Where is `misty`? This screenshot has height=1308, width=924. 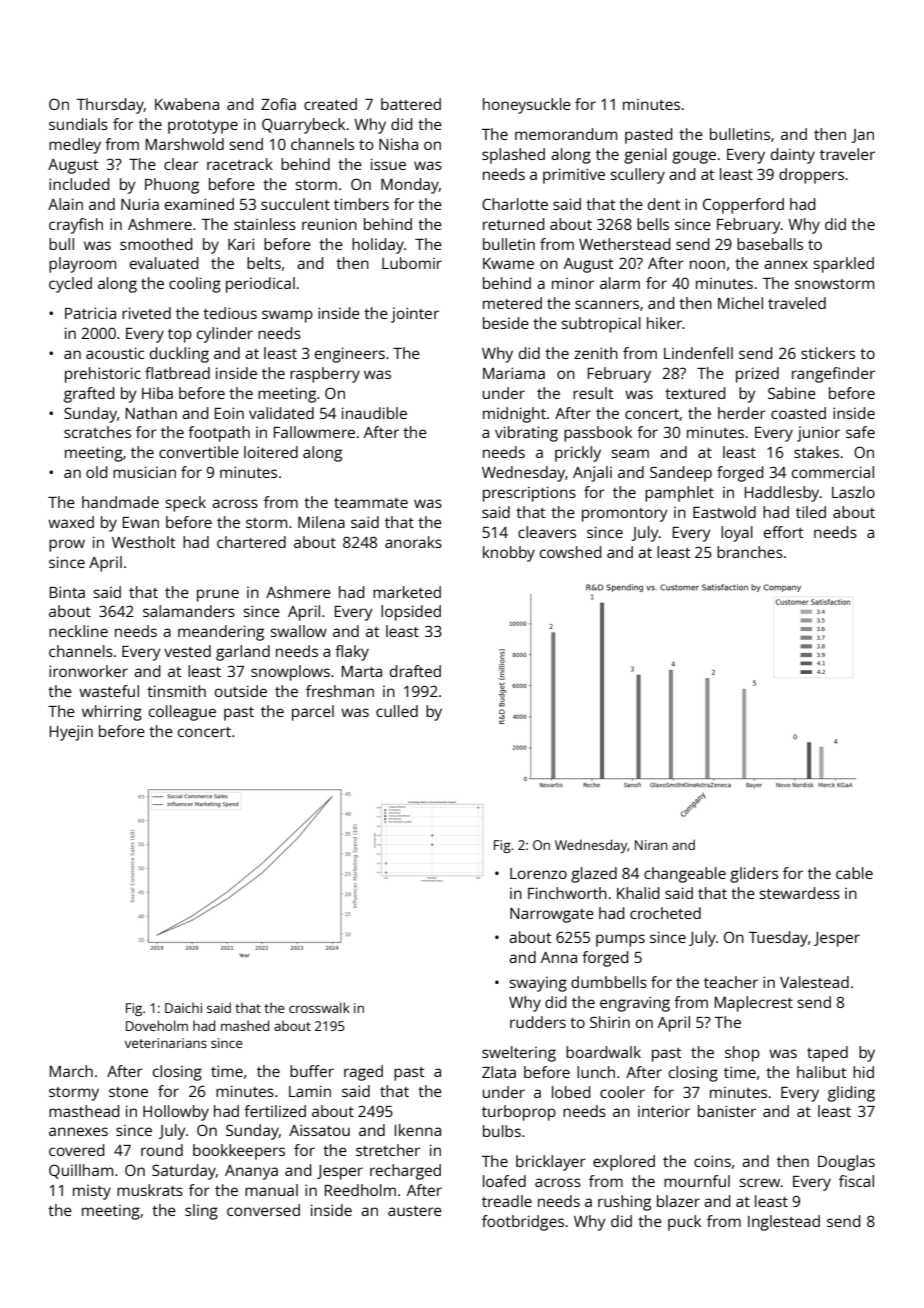
misty is located at coordinates (92, 1192).
